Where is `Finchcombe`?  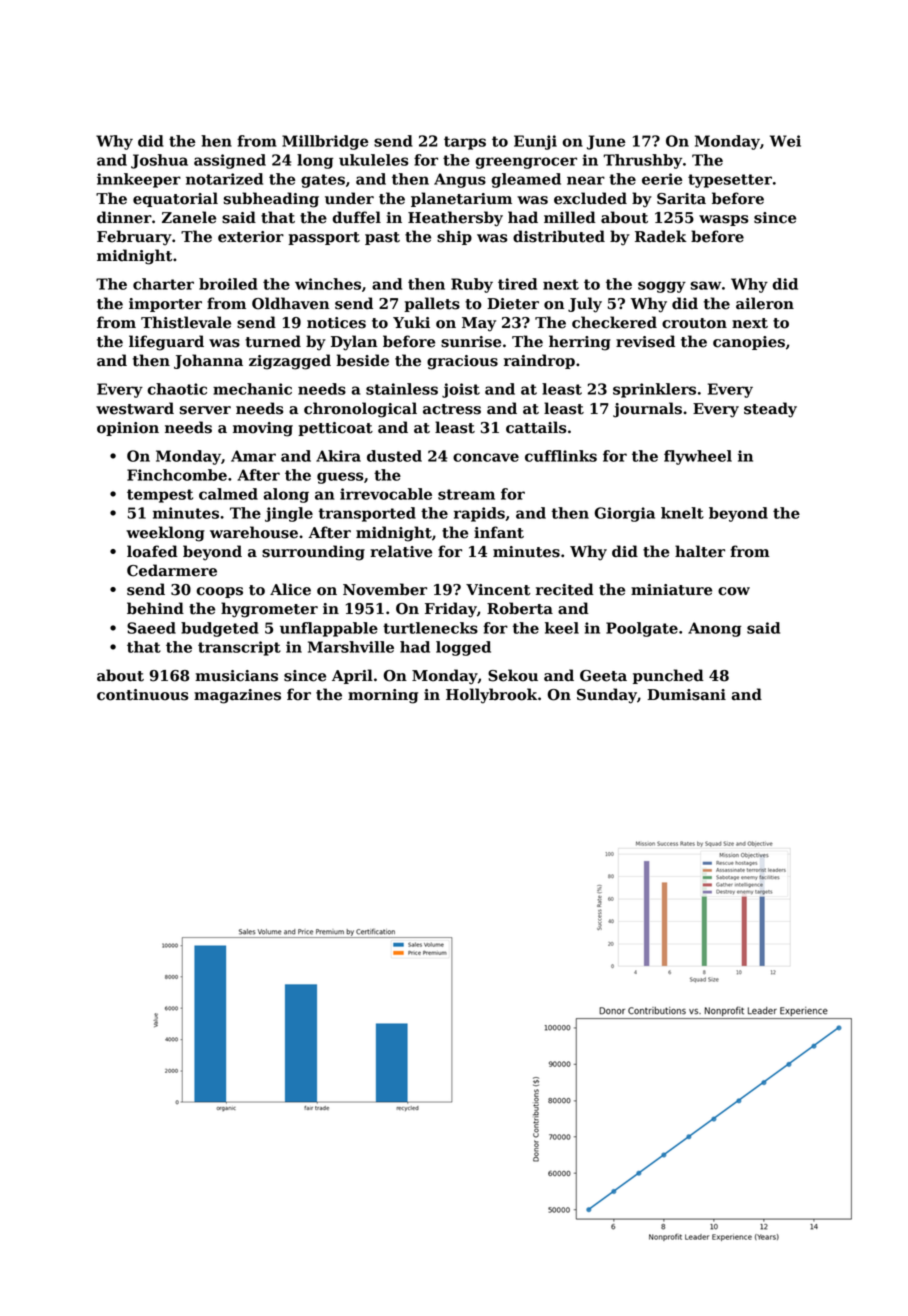 Finchcombe is located at coordinates (177, 475).
